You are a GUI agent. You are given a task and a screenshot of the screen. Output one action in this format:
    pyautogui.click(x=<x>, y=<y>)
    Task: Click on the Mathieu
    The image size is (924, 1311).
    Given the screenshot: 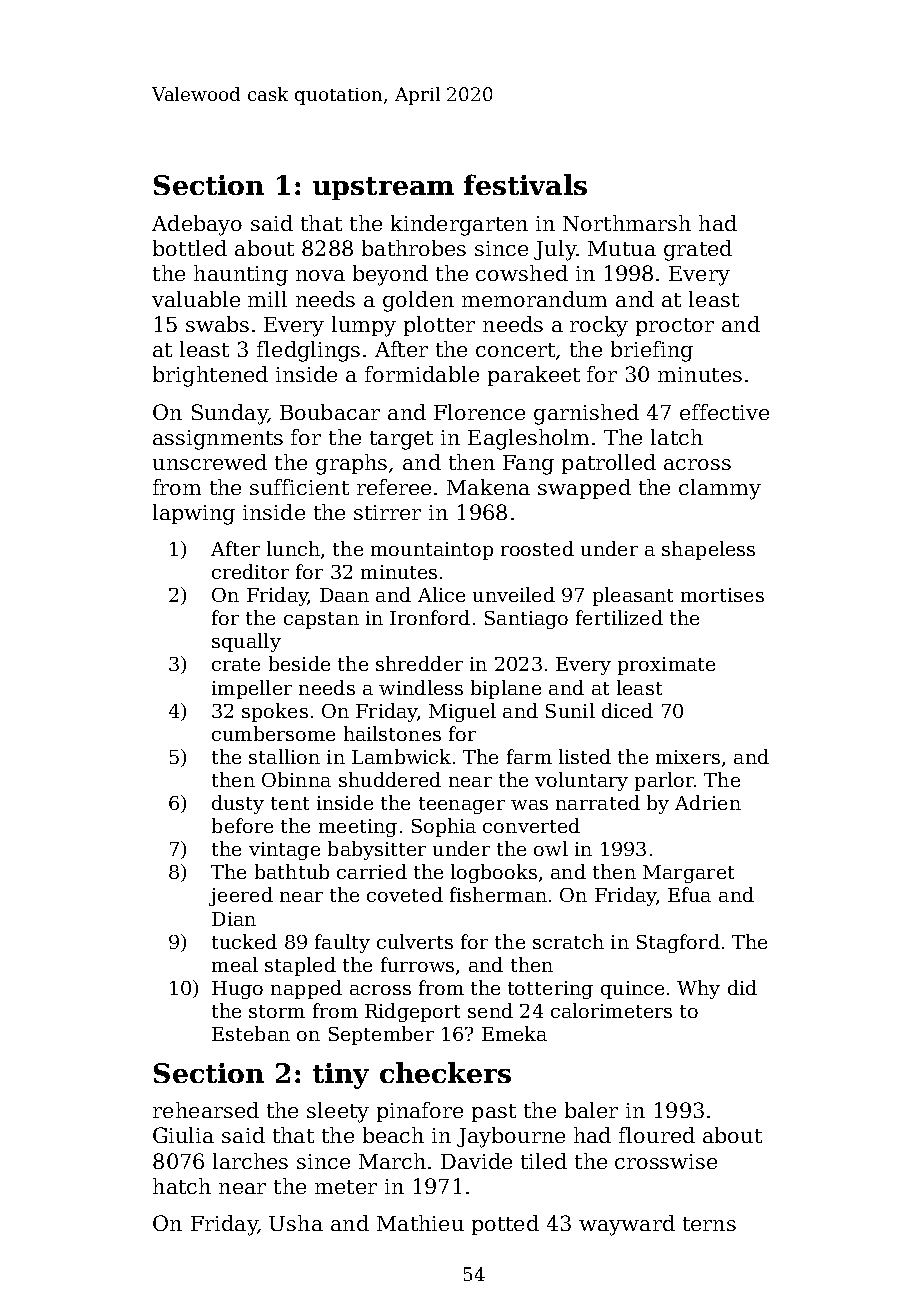 What is the action you would take?
    pyautogui.click(x=420, y=1223)
